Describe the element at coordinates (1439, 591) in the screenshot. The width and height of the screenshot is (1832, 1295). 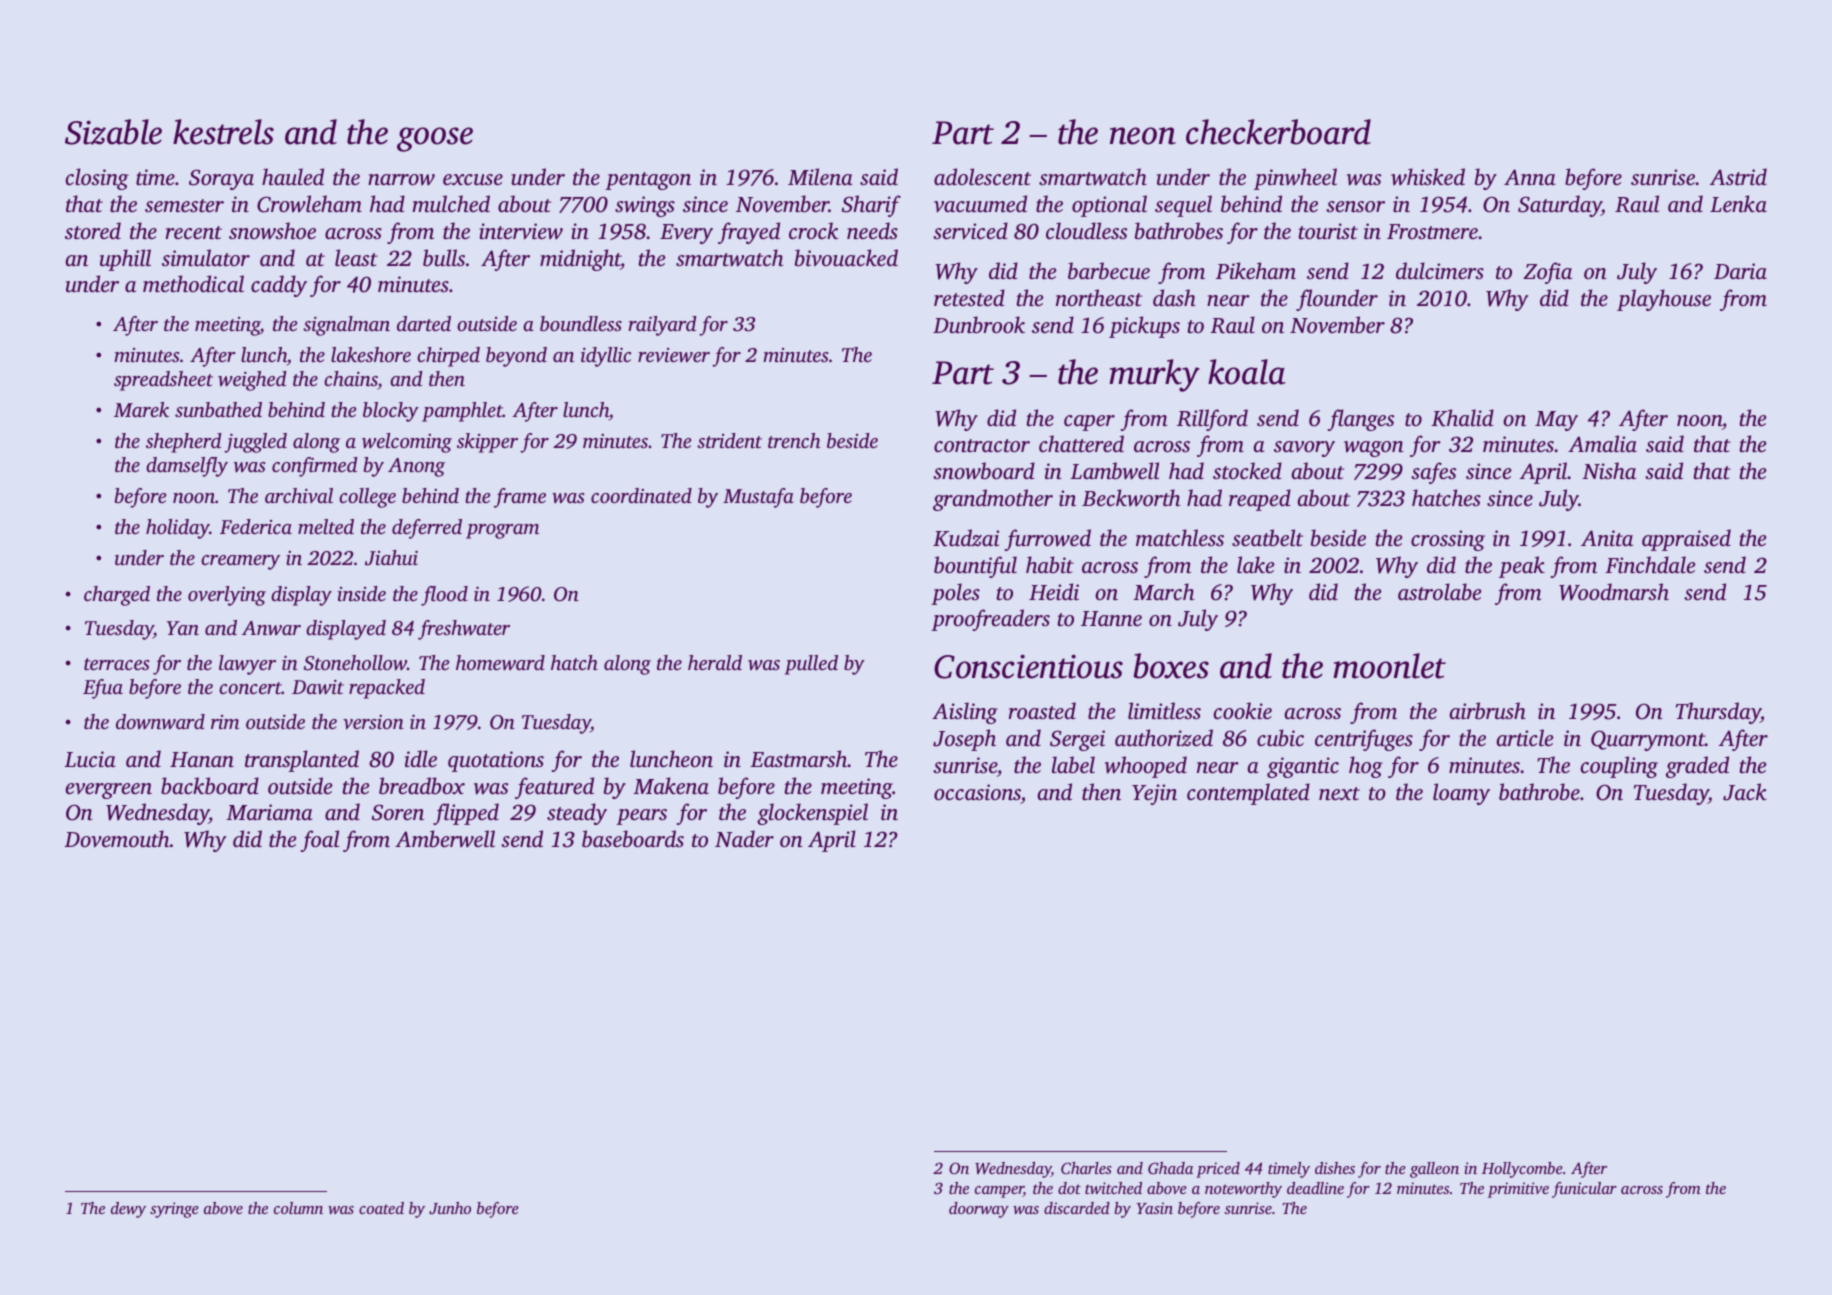
I see `astrolabe` at that location.
